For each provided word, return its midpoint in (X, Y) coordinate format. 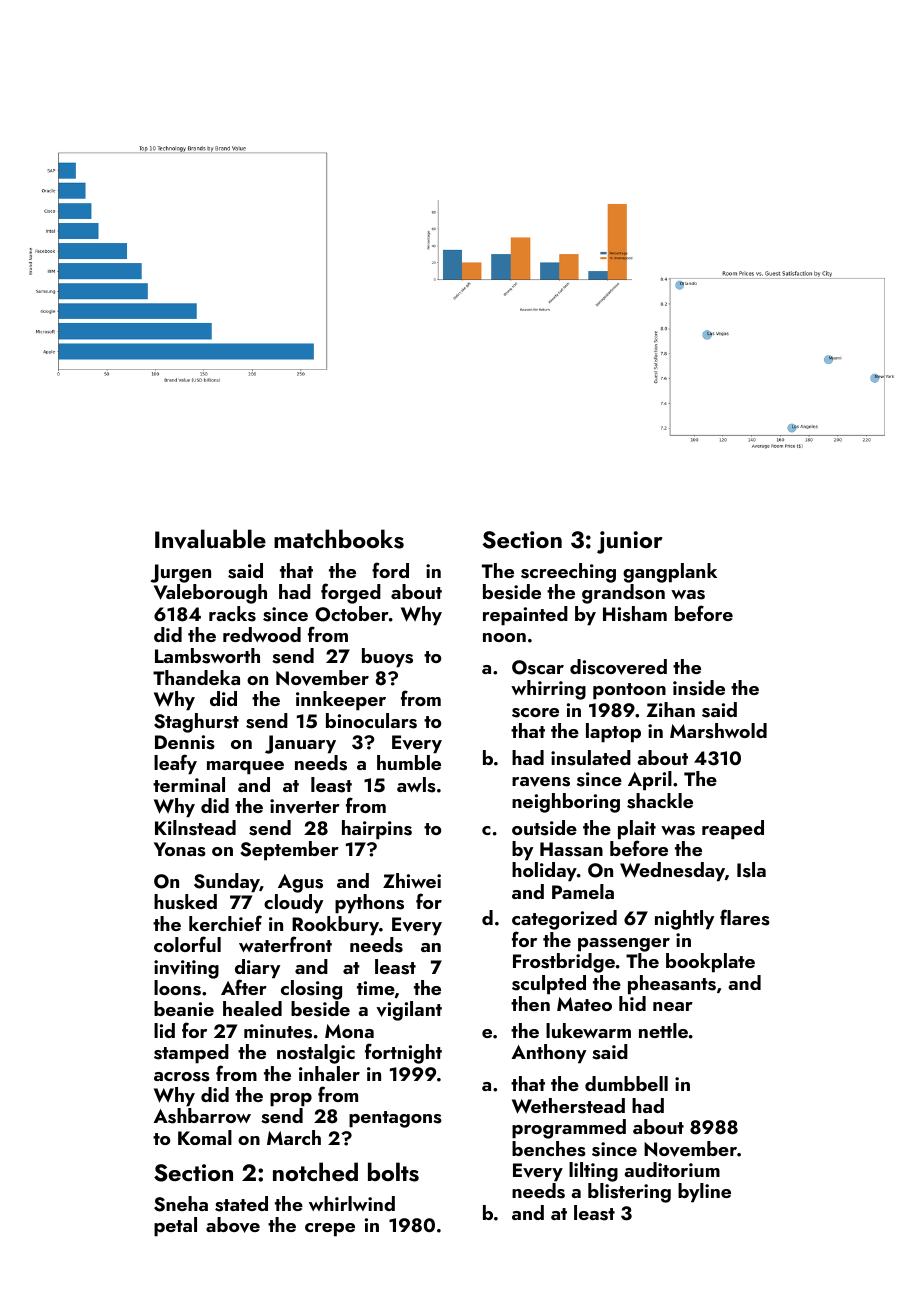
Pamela (583, 891)
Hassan (571, 849)
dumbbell (626, 1083)
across (182, 1077)
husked (185, 902)
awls (416, 785)
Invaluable (210, 539)
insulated (591, 758)
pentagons (395, 1119)
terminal (189, 784)
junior (629, 542)
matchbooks (339, 539)
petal (175, 1227)
